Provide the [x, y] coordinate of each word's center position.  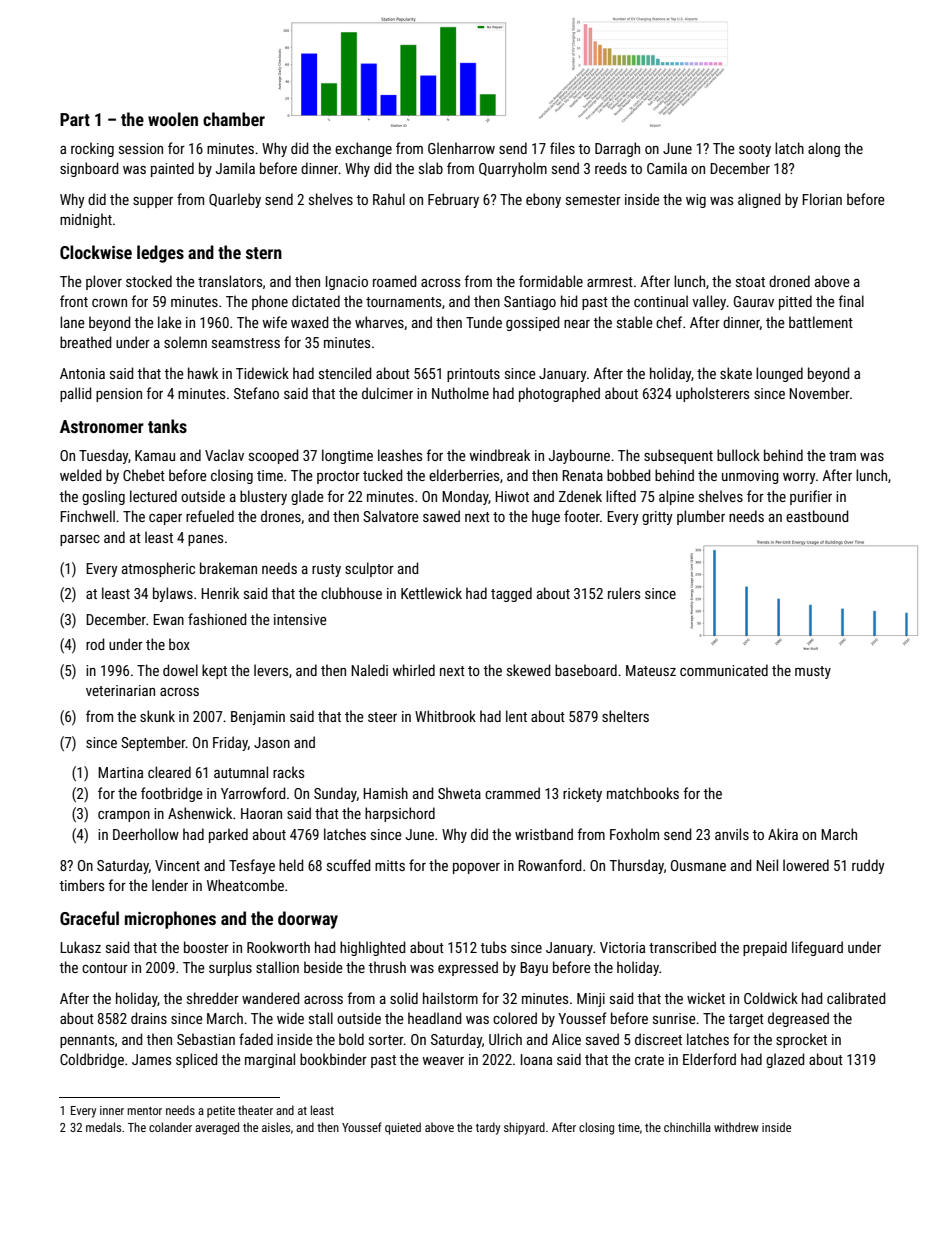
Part [75, 119]
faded [256, 1039]
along [824, 149]
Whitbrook [445, 716]
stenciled [345, 373]
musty [813, 672]
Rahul [389, 199]
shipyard [524, 1128]
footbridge [172, 794]
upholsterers [712, 394]
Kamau [155, 455]
